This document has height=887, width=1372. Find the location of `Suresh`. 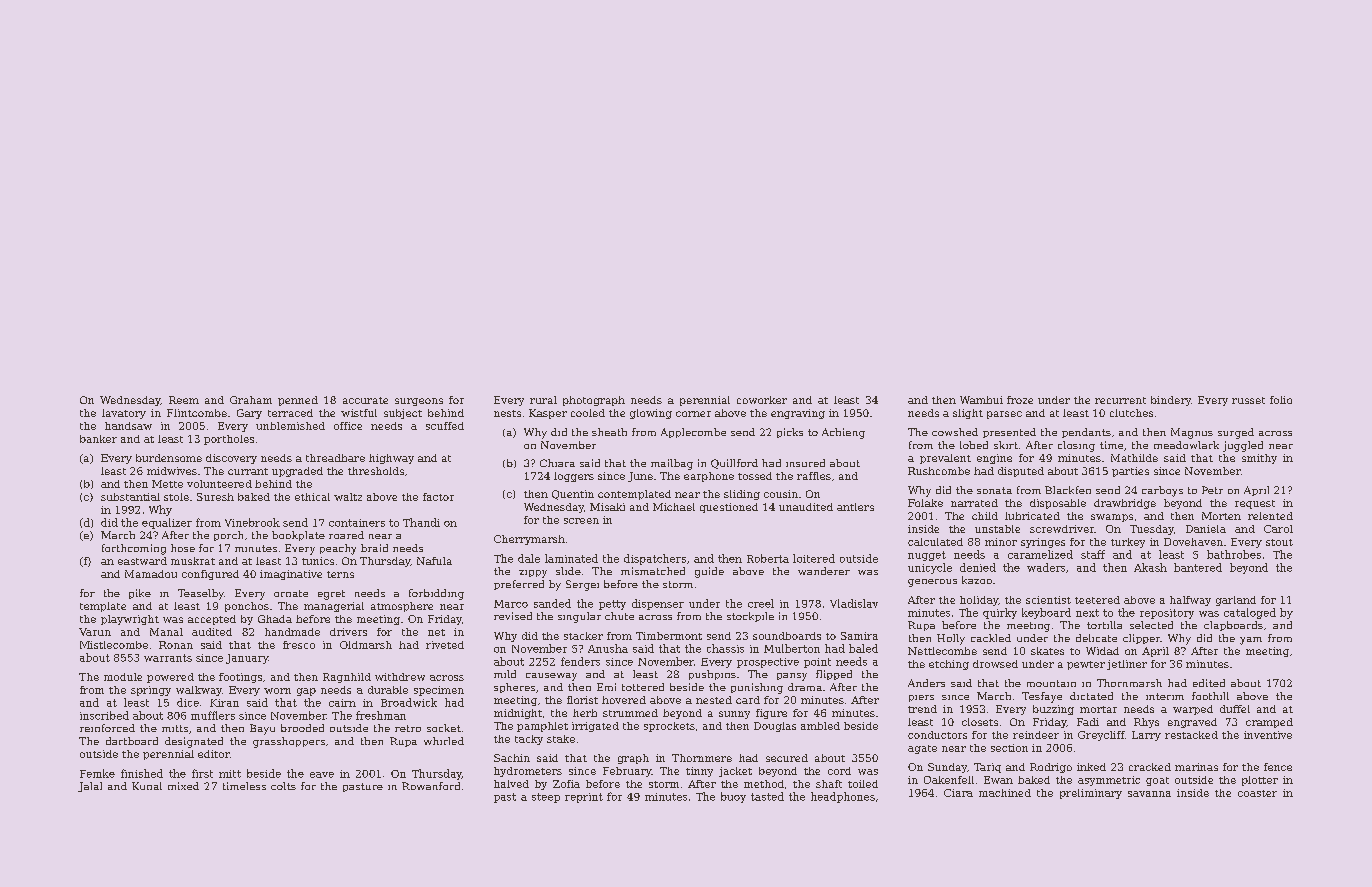

Suresh is located at coordinates (215, 497).
